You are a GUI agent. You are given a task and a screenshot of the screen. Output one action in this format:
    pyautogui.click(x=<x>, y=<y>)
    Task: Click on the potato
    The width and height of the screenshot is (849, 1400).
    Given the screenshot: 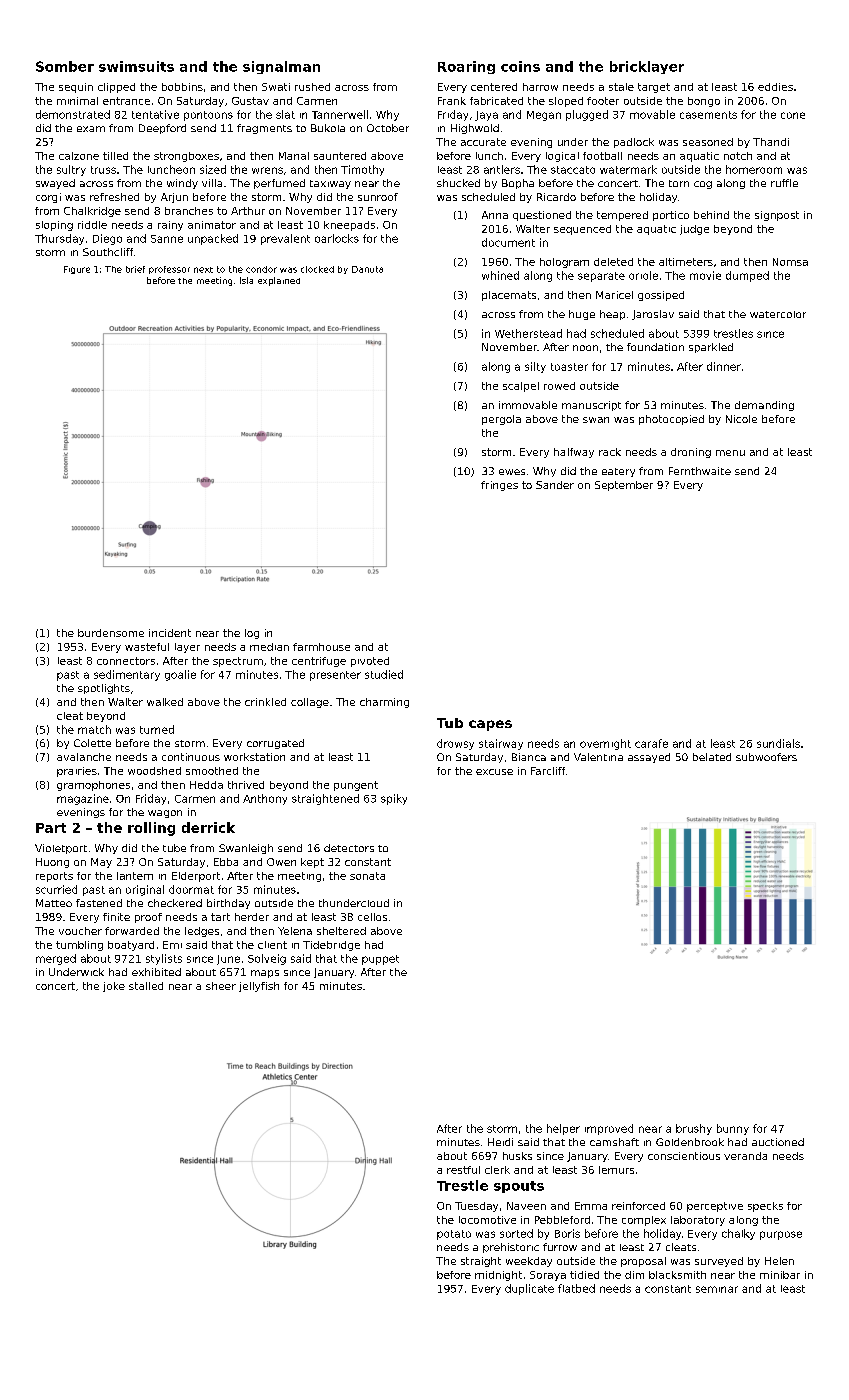 What is the action you would take?
    pyautogui.click(x=454, y=1235)
